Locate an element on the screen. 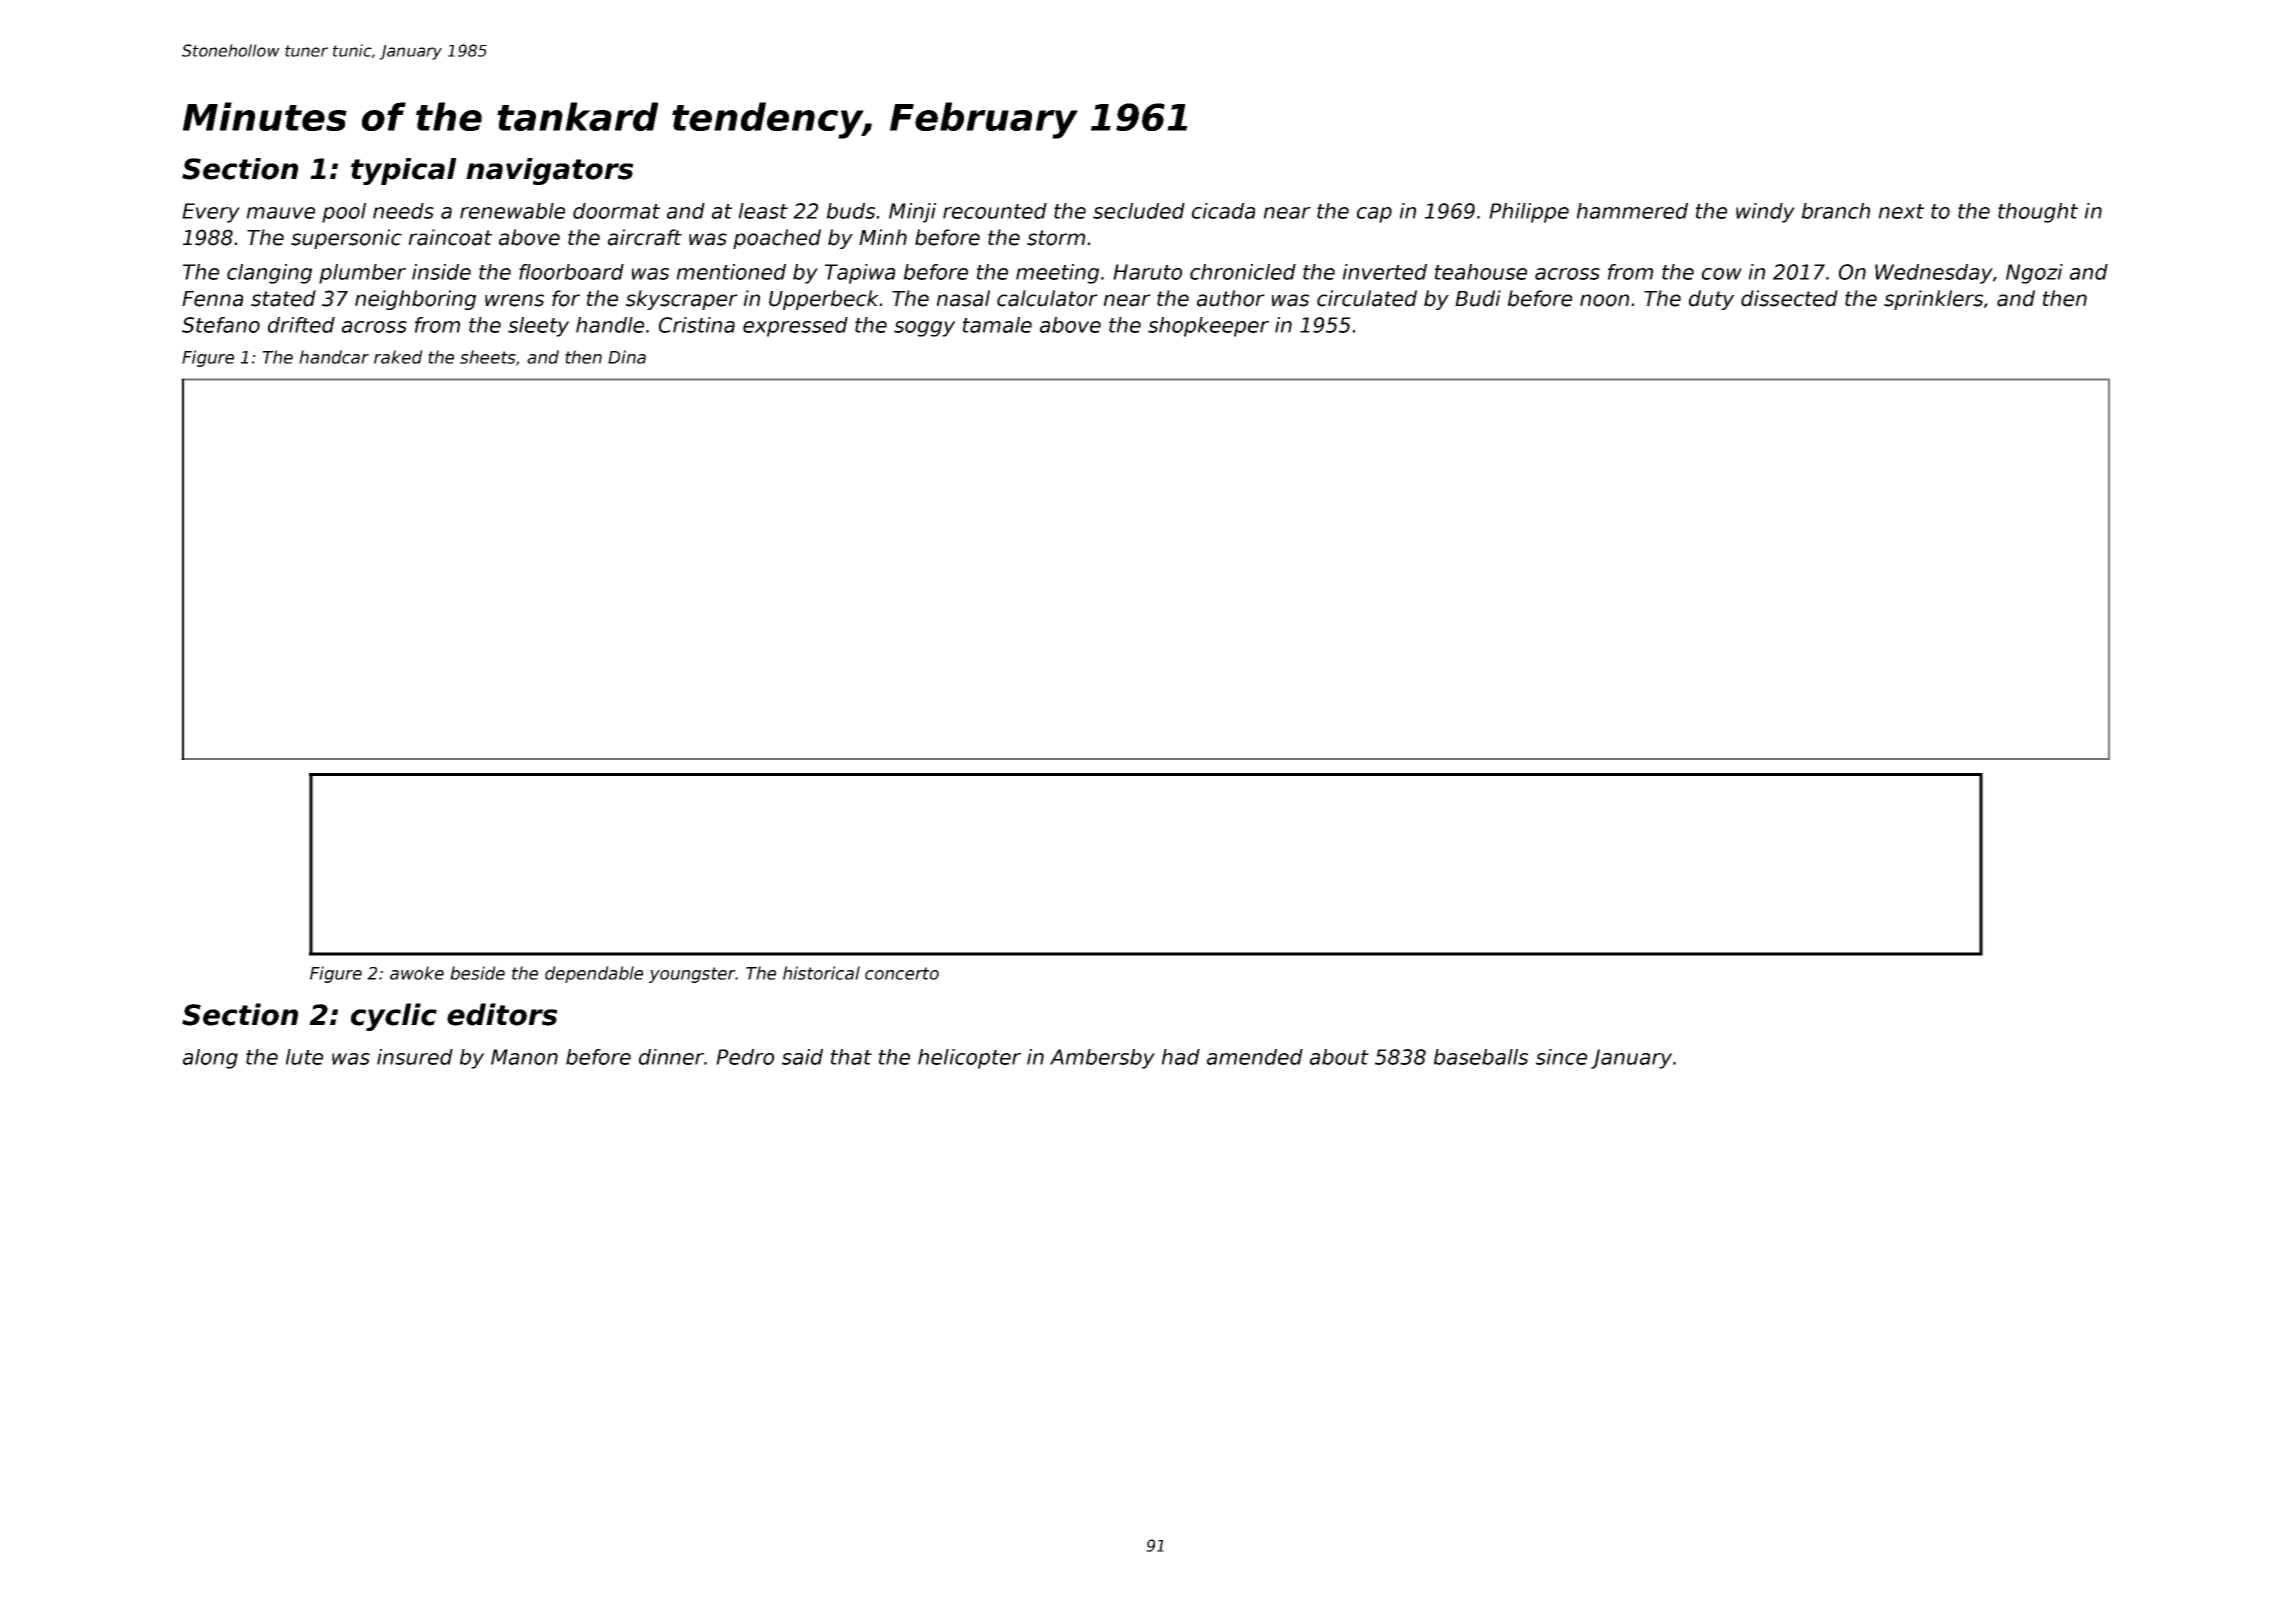 Image resolution: width=2292 pixels, height=1620 pixels. aircraft is located at coordinates (645, 237).
